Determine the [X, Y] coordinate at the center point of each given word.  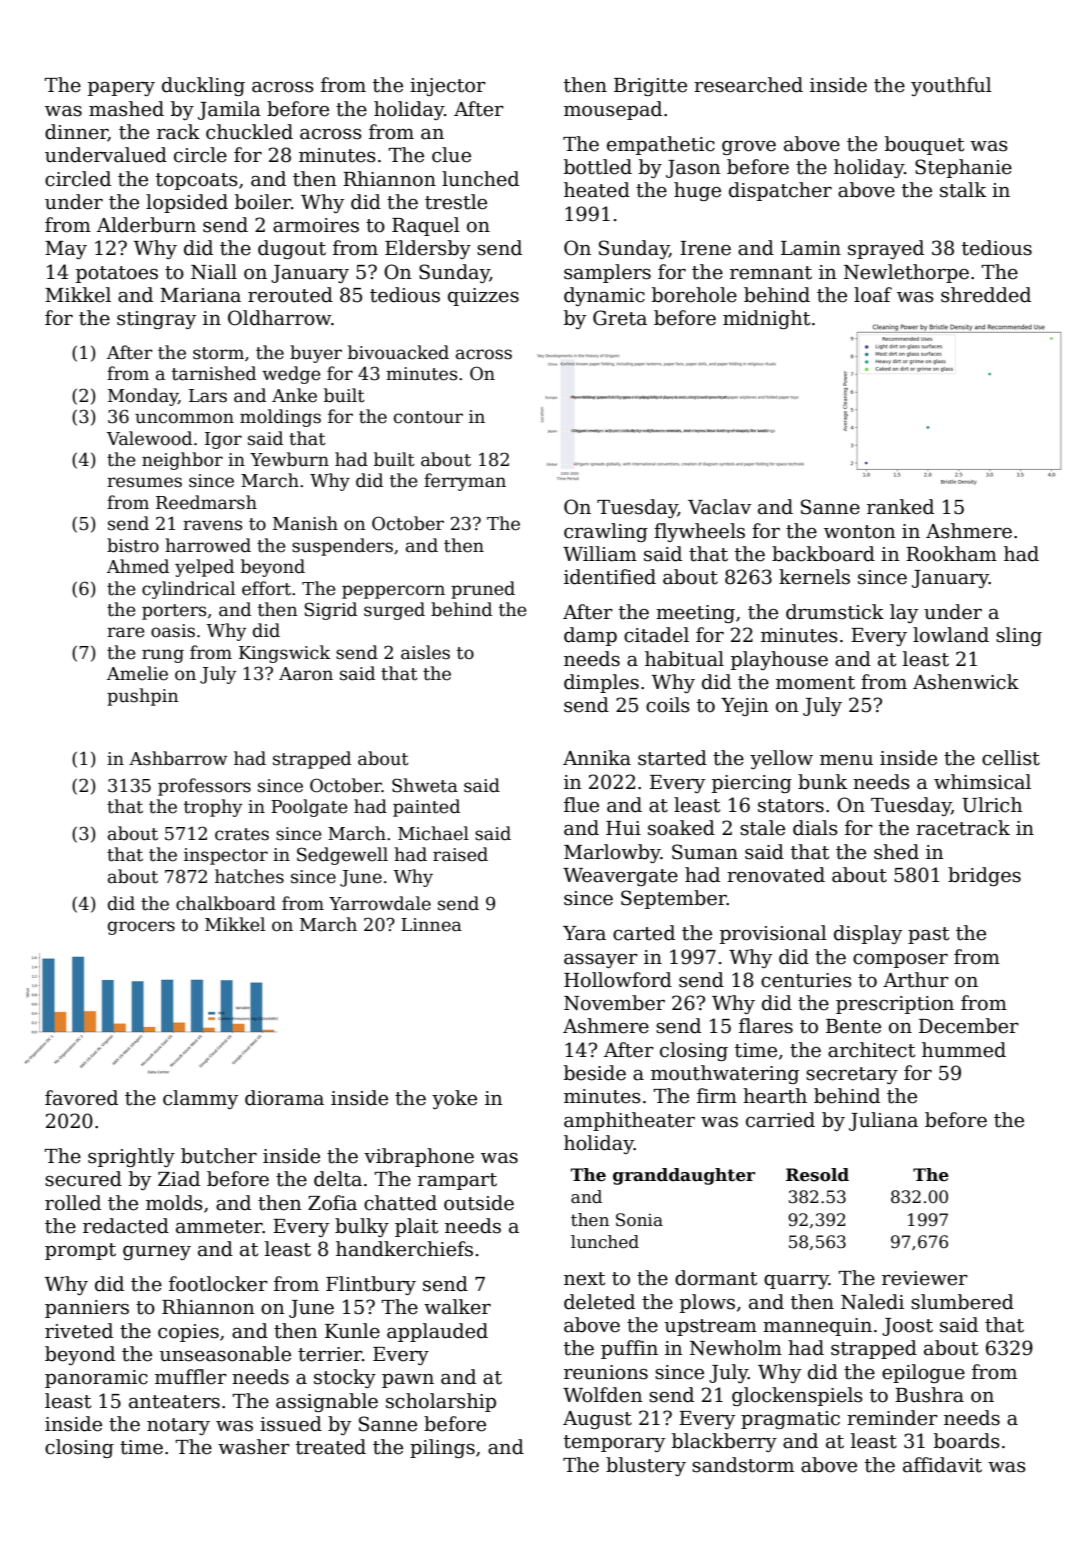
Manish [305, 523]
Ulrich [992, 805]
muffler [191, 1377]
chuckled [249, 132]
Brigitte [650, 87]
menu [846, 760]
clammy [200, 1099]
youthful [951, 86]
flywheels [699, 532]
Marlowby [612, 853]
